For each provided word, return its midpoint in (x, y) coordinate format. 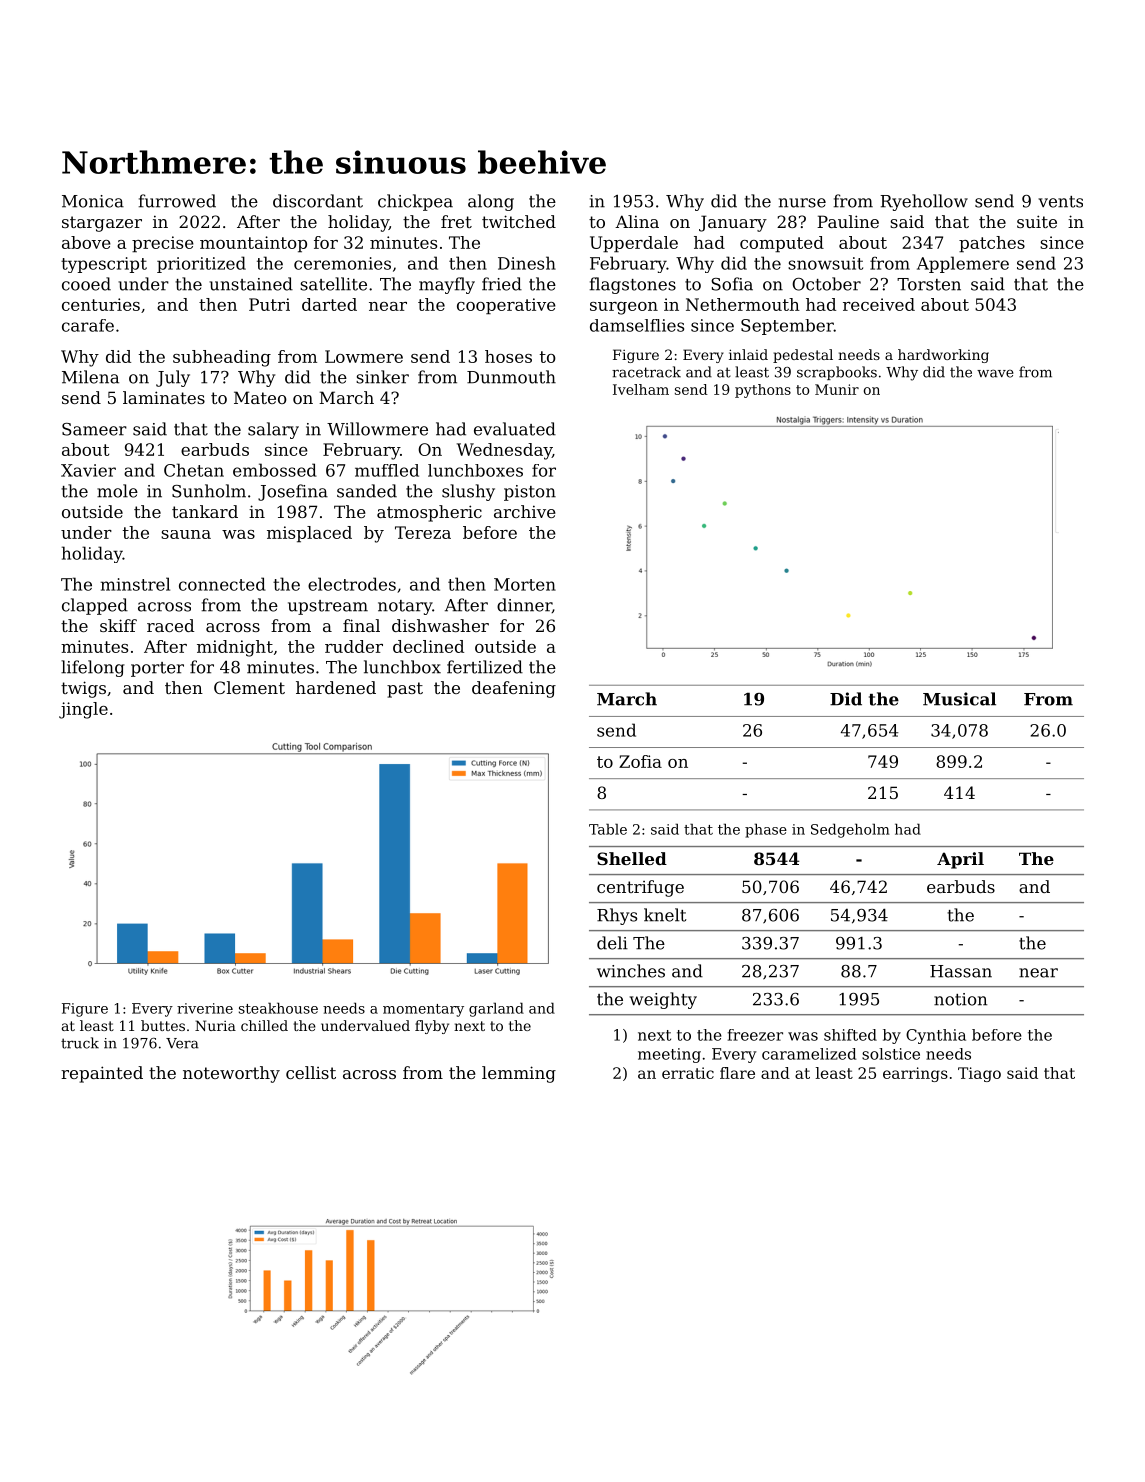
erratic (688, 1073)
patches (992, 244)
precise (163, 244)
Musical (959, 699)
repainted (102, 1074)
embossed (275, 470)
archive (525, 511)
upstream (328, 607)
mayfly (447, 285)
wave (995, 373)
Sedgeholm (850, 830)
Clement (249, 687)
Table (608, 829)
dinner (524, 605)
